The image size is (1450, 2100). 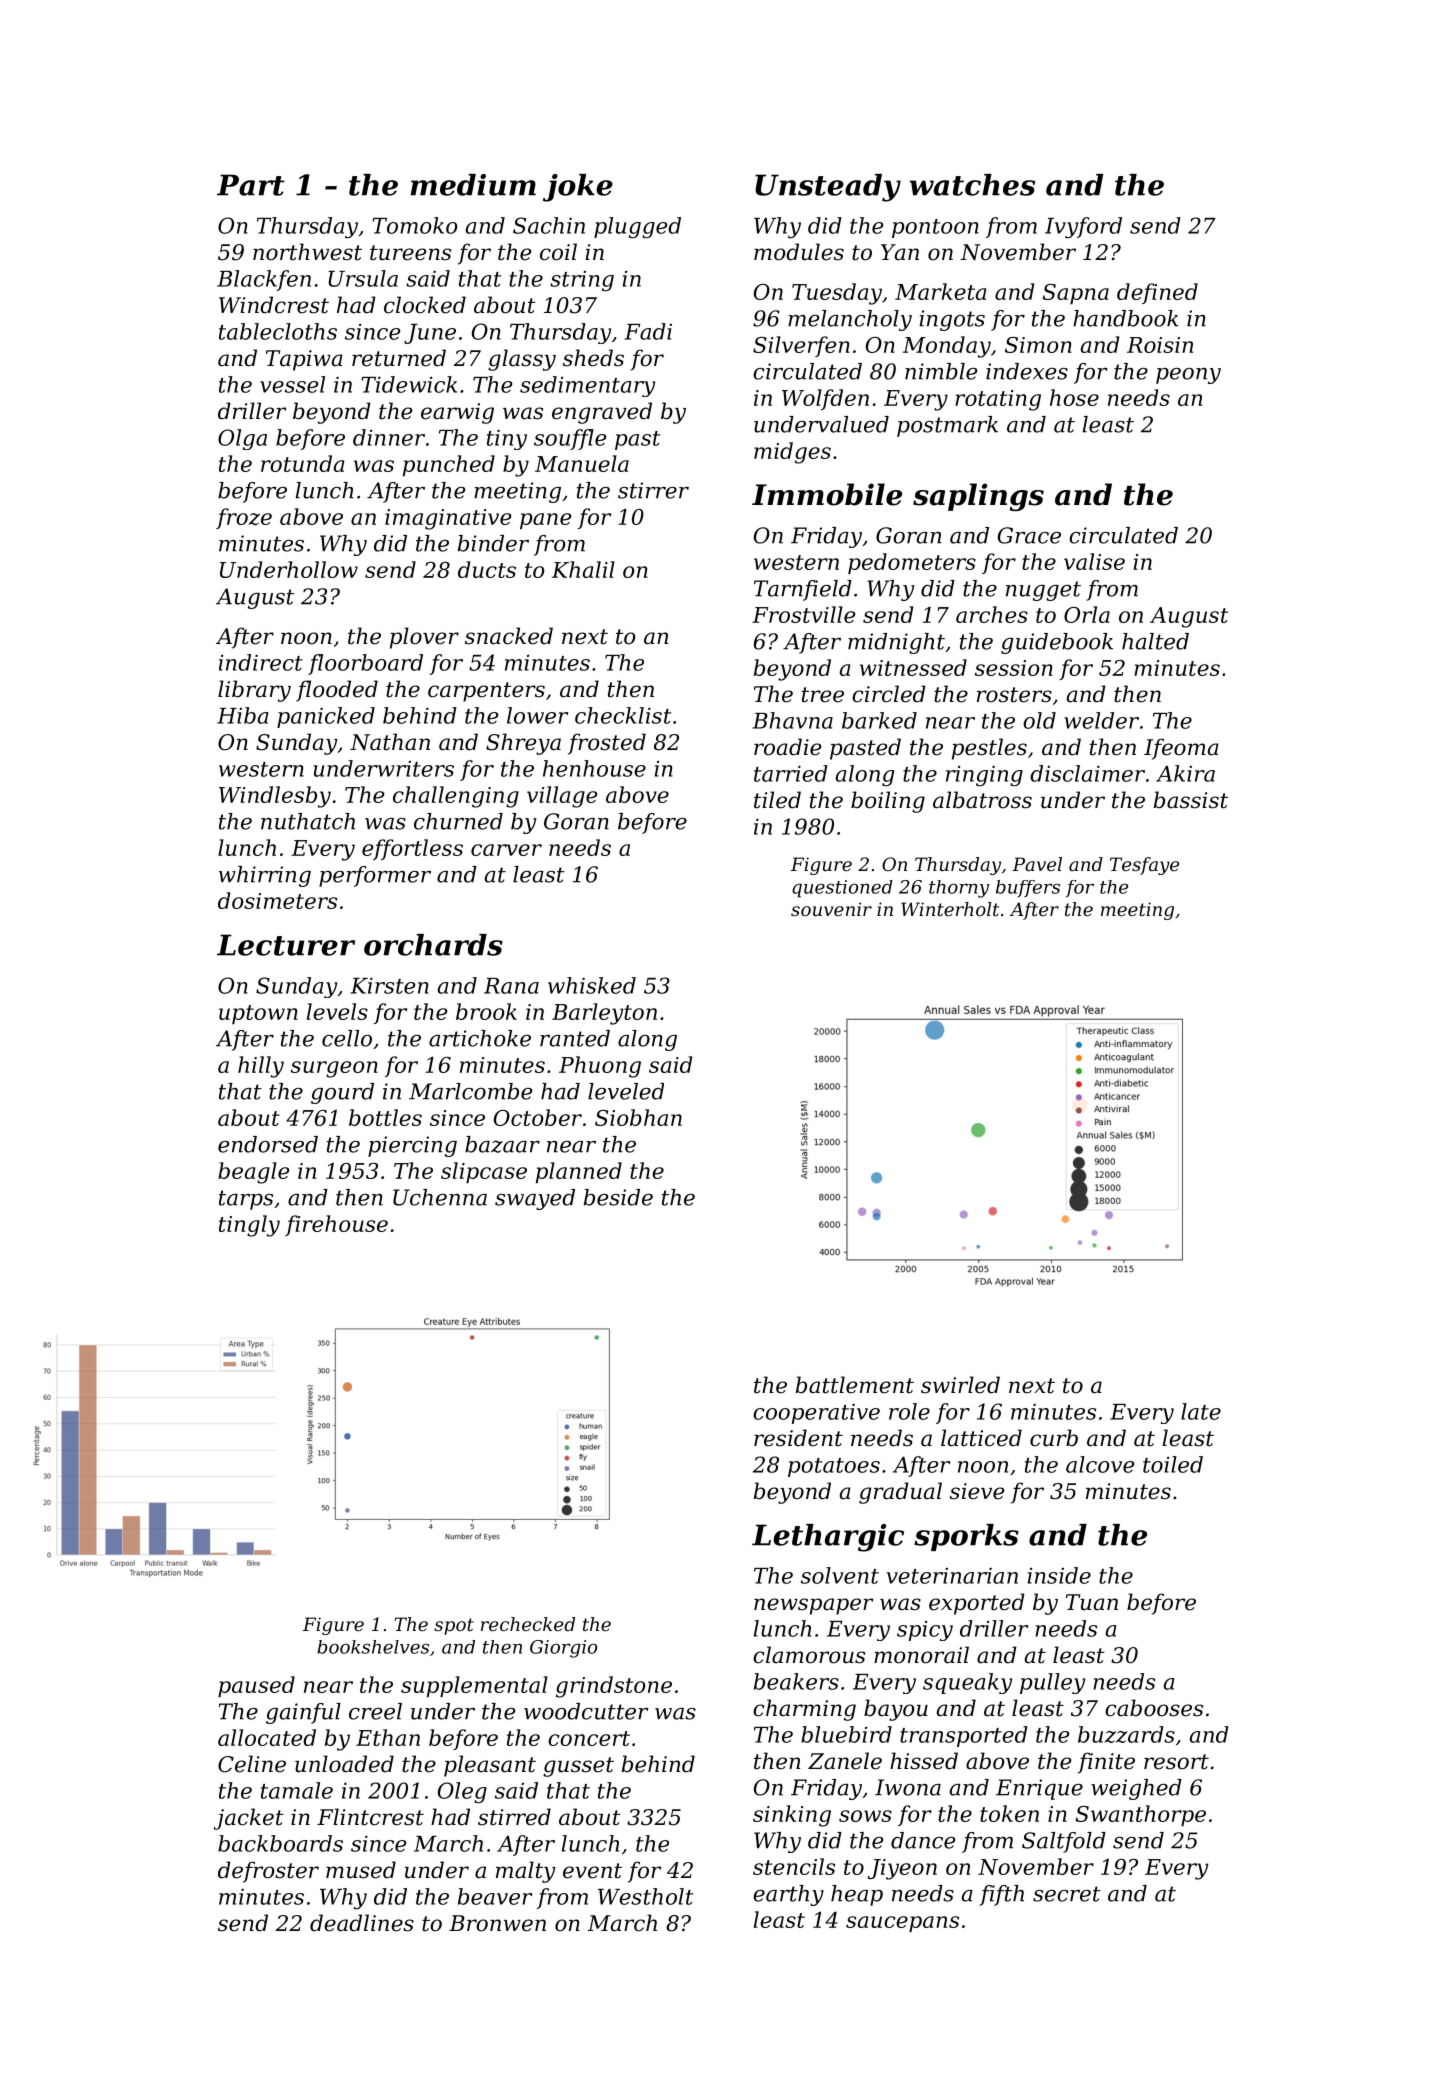 I want to click on clamorous, so click(x=809, y=1655).
